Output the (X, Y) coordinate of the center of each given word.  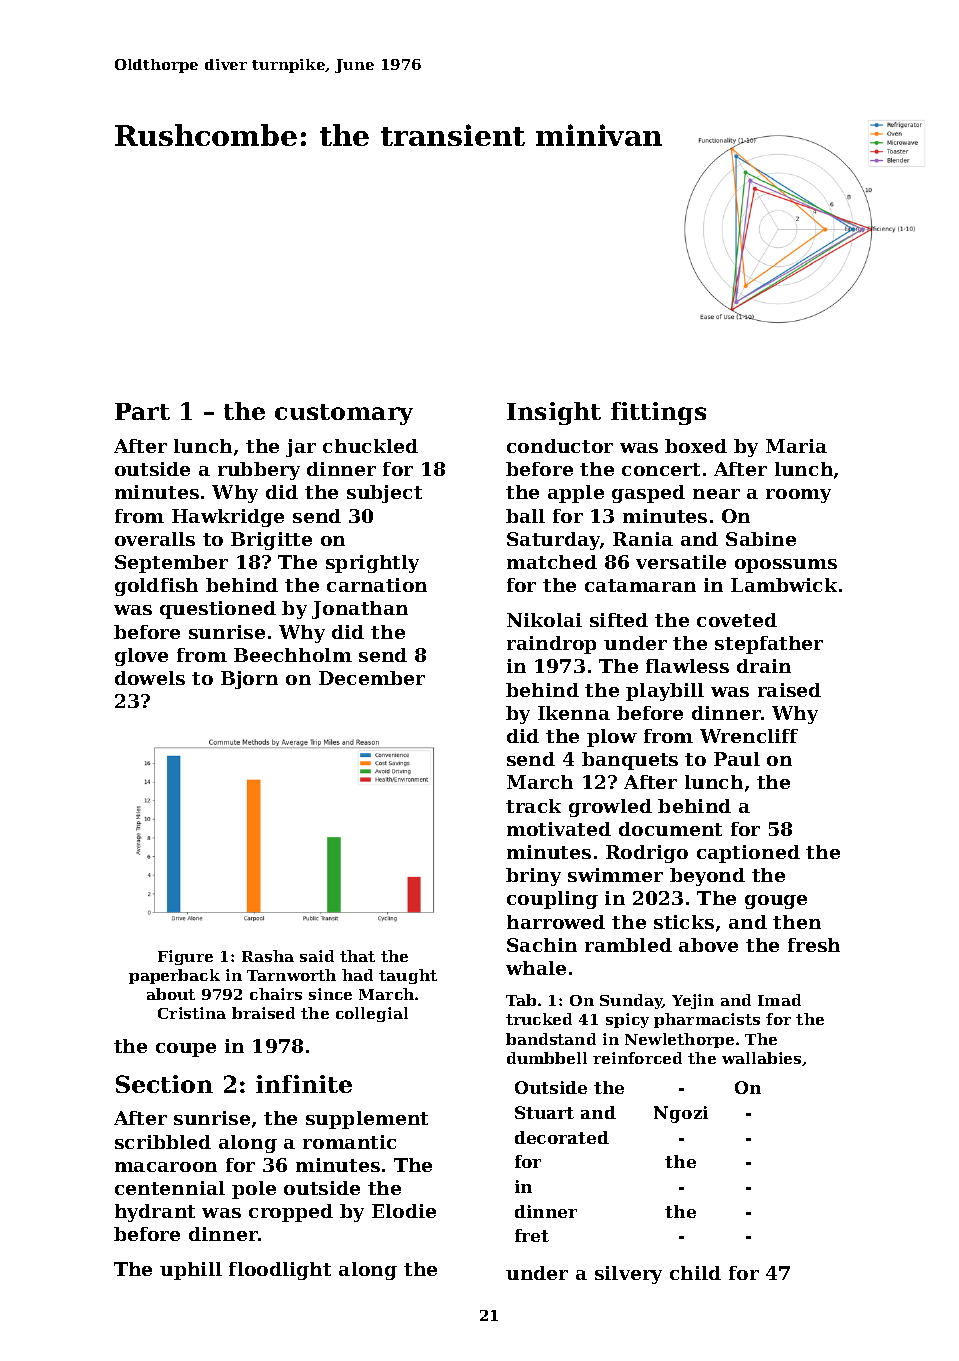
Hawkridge (228, 518)
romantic (349, 1142)
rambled (628, 945)
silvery (628, 1275)
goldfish (156, 587)
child (695, 1273)
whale (536, 968)
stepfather (769, 645)
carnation (377, 585)
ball (525, 516)
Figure (185, 957)
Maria (796, 446)
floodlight (280, 1271)
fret (532, 1235)
